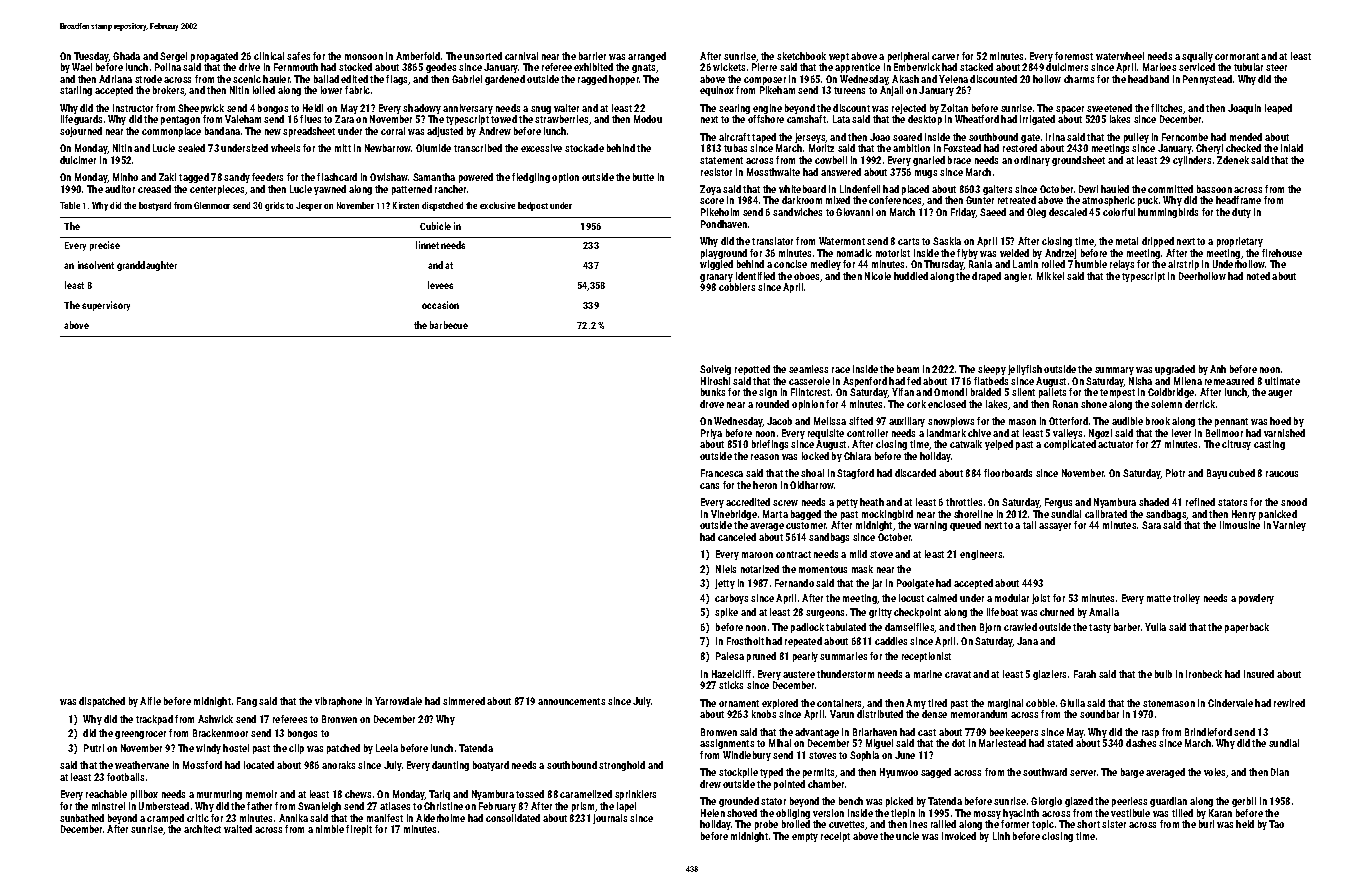 The height and width of the image is (887, 1372). What do you see at coordinates (440, 305) in the image?
I see `occasion` at bounding box center [440, 305].
